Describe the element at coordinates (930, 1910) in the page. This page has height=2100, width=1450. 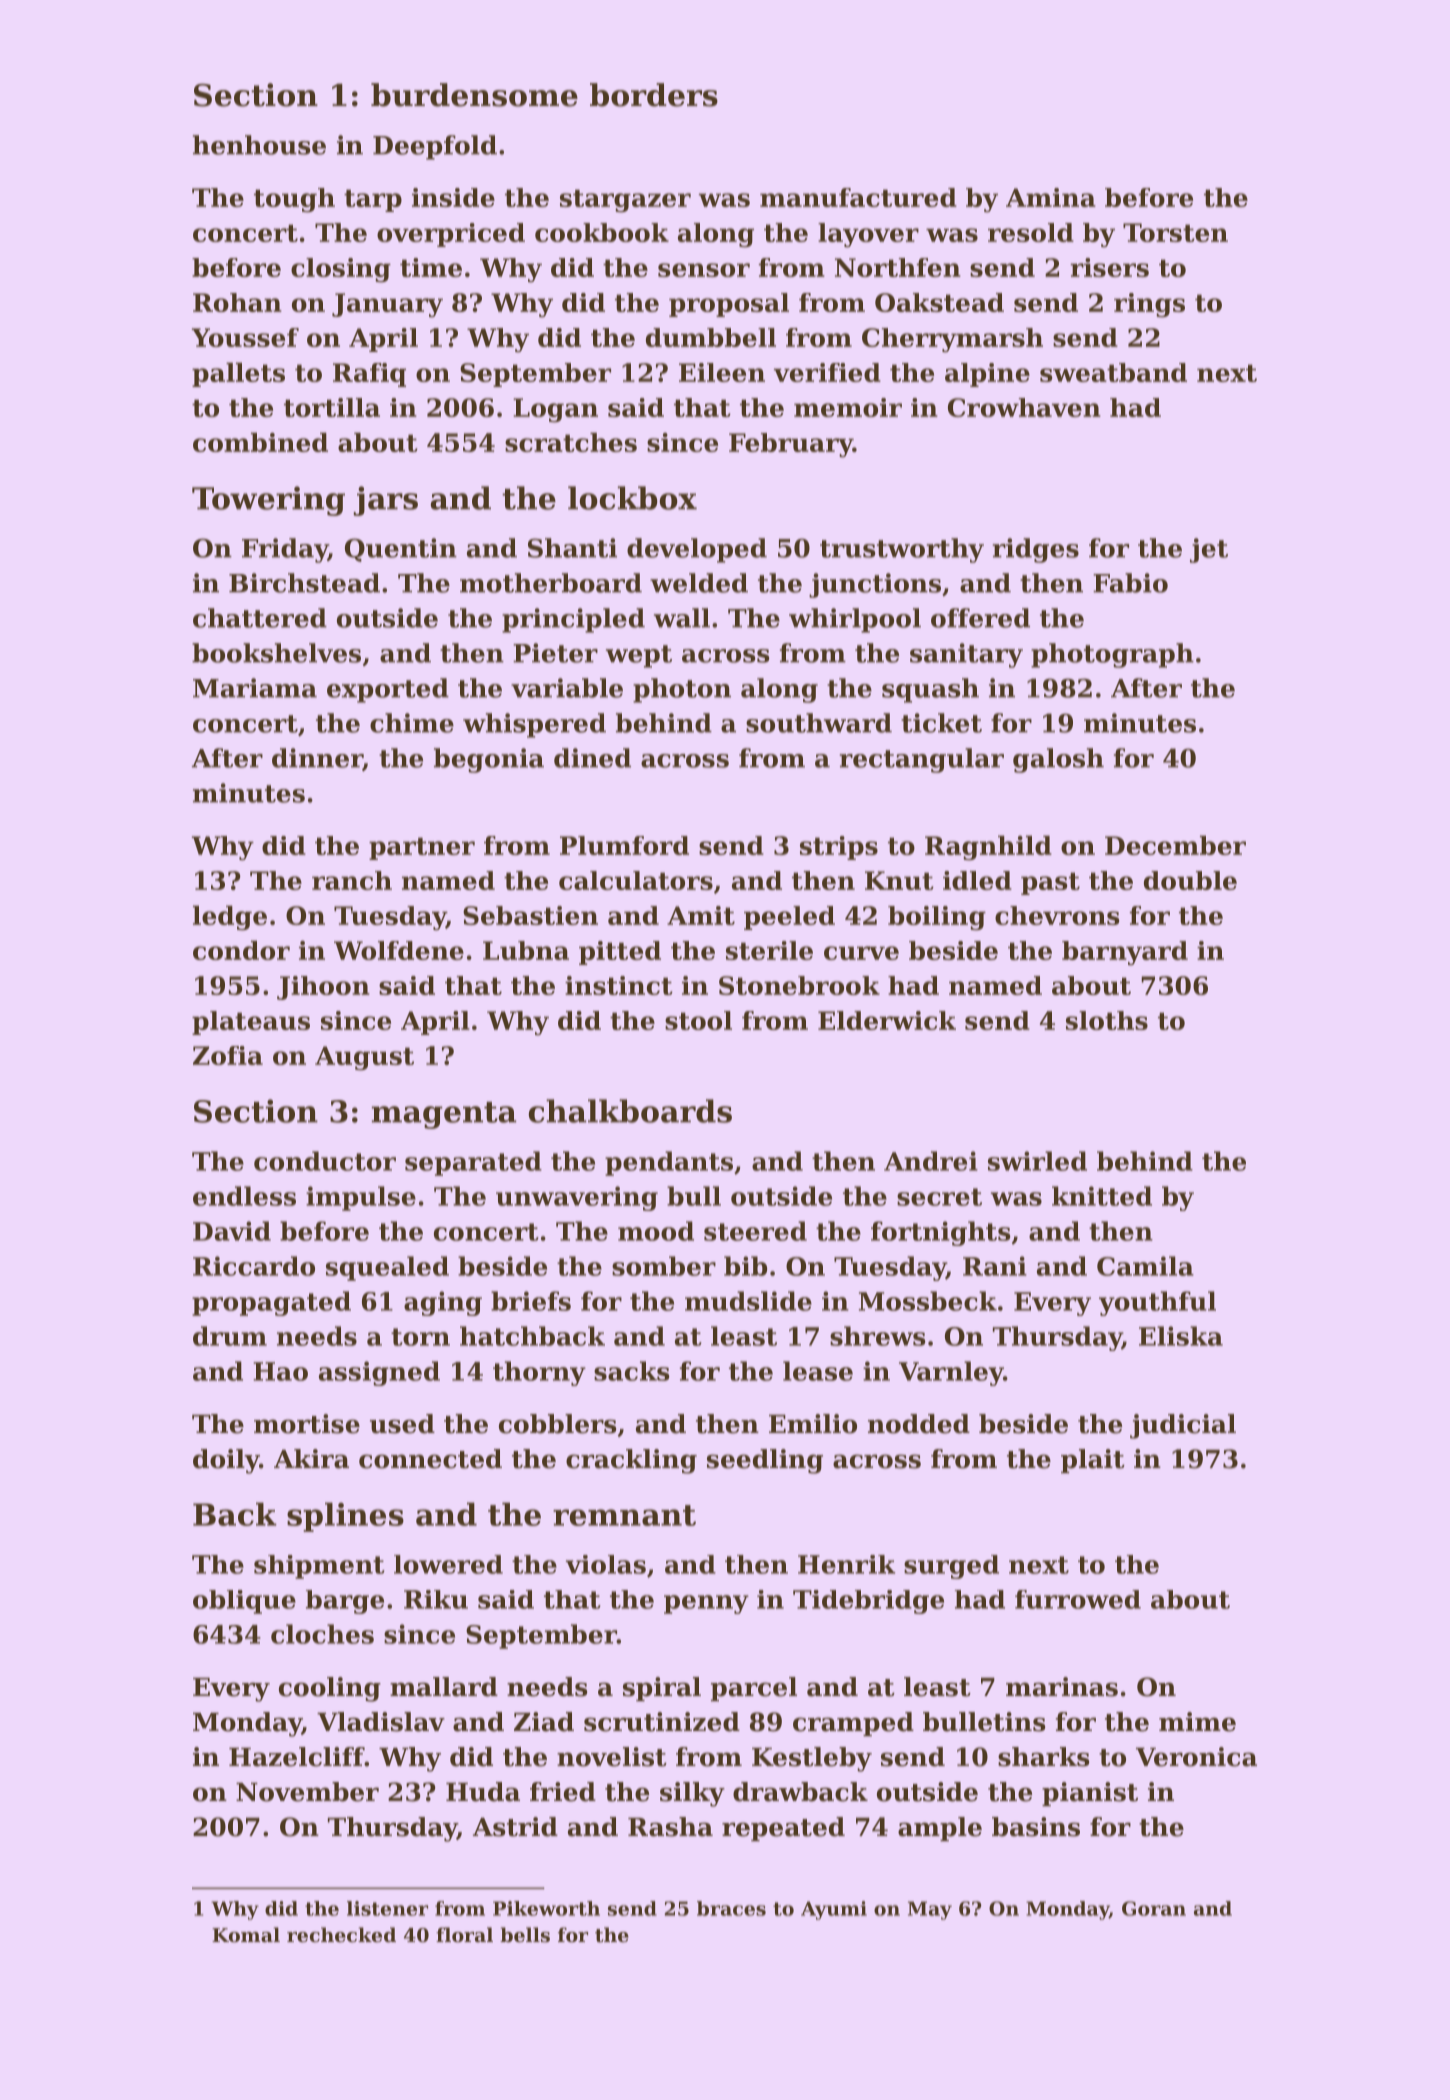
I see `May` at that location.
